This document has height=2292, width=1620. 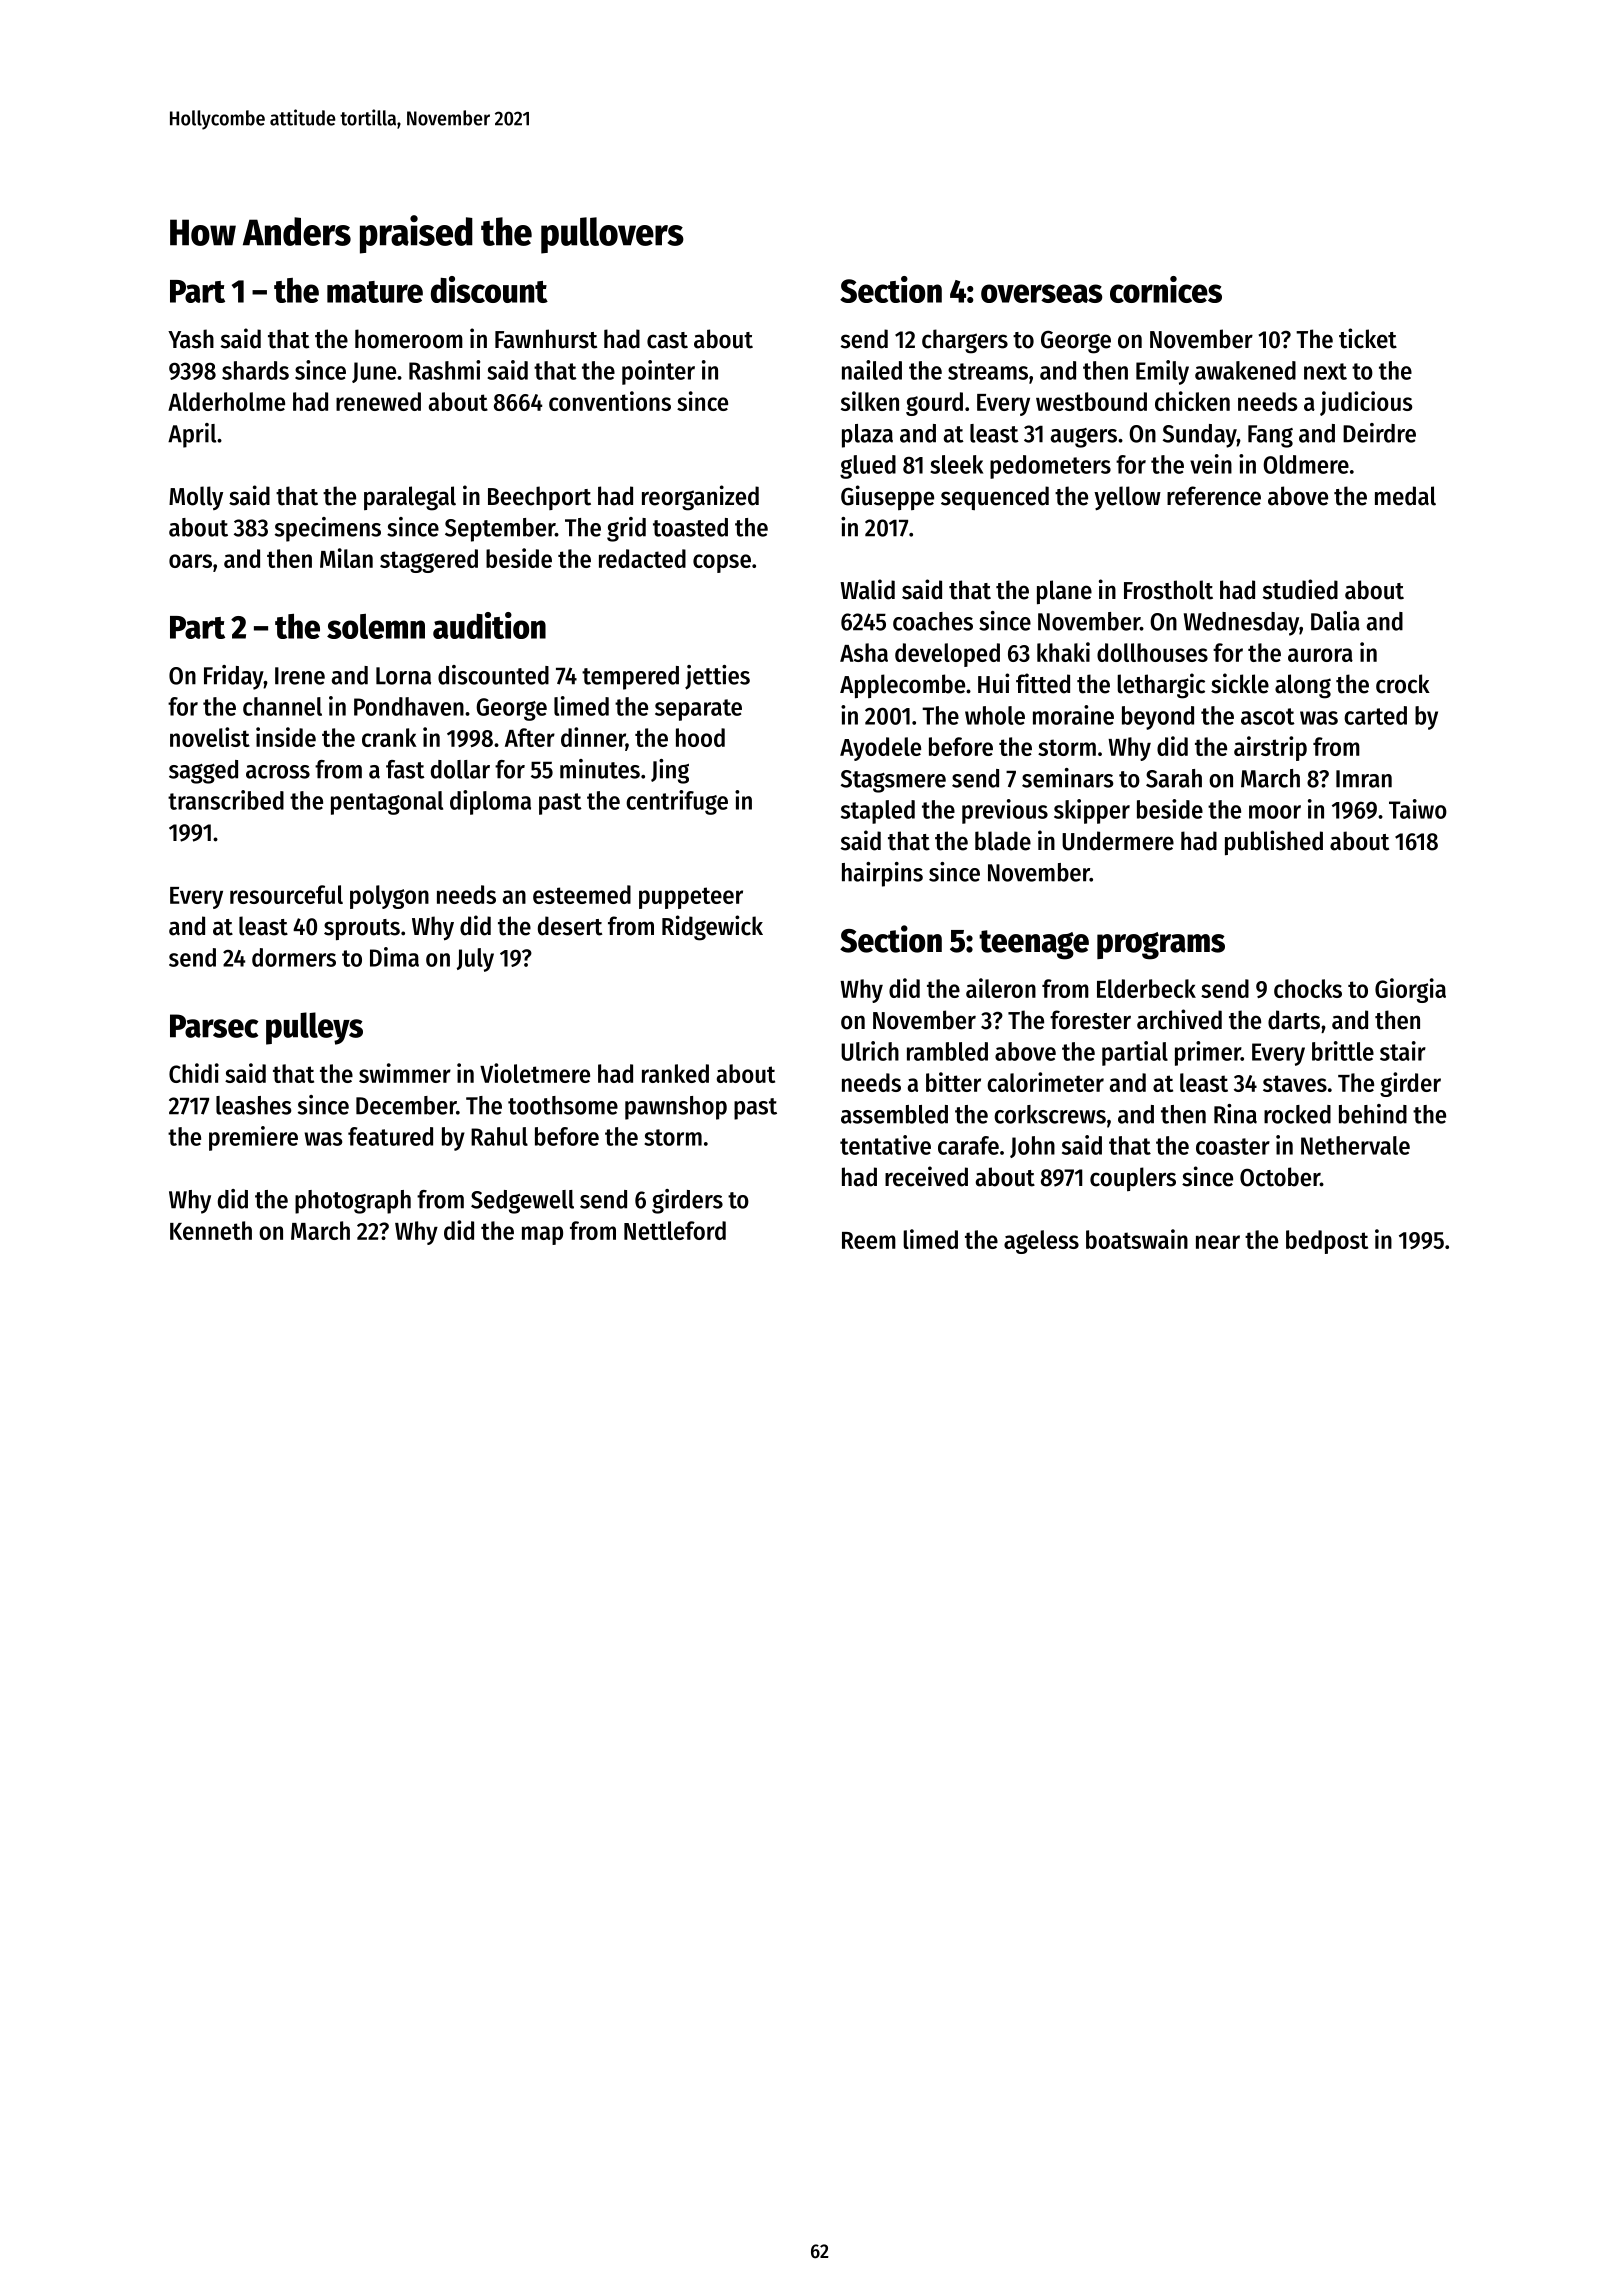 What do you see at coordinates (1118, 841) in the document?
I see `Undermere` at bounding box center [1118, 841].
